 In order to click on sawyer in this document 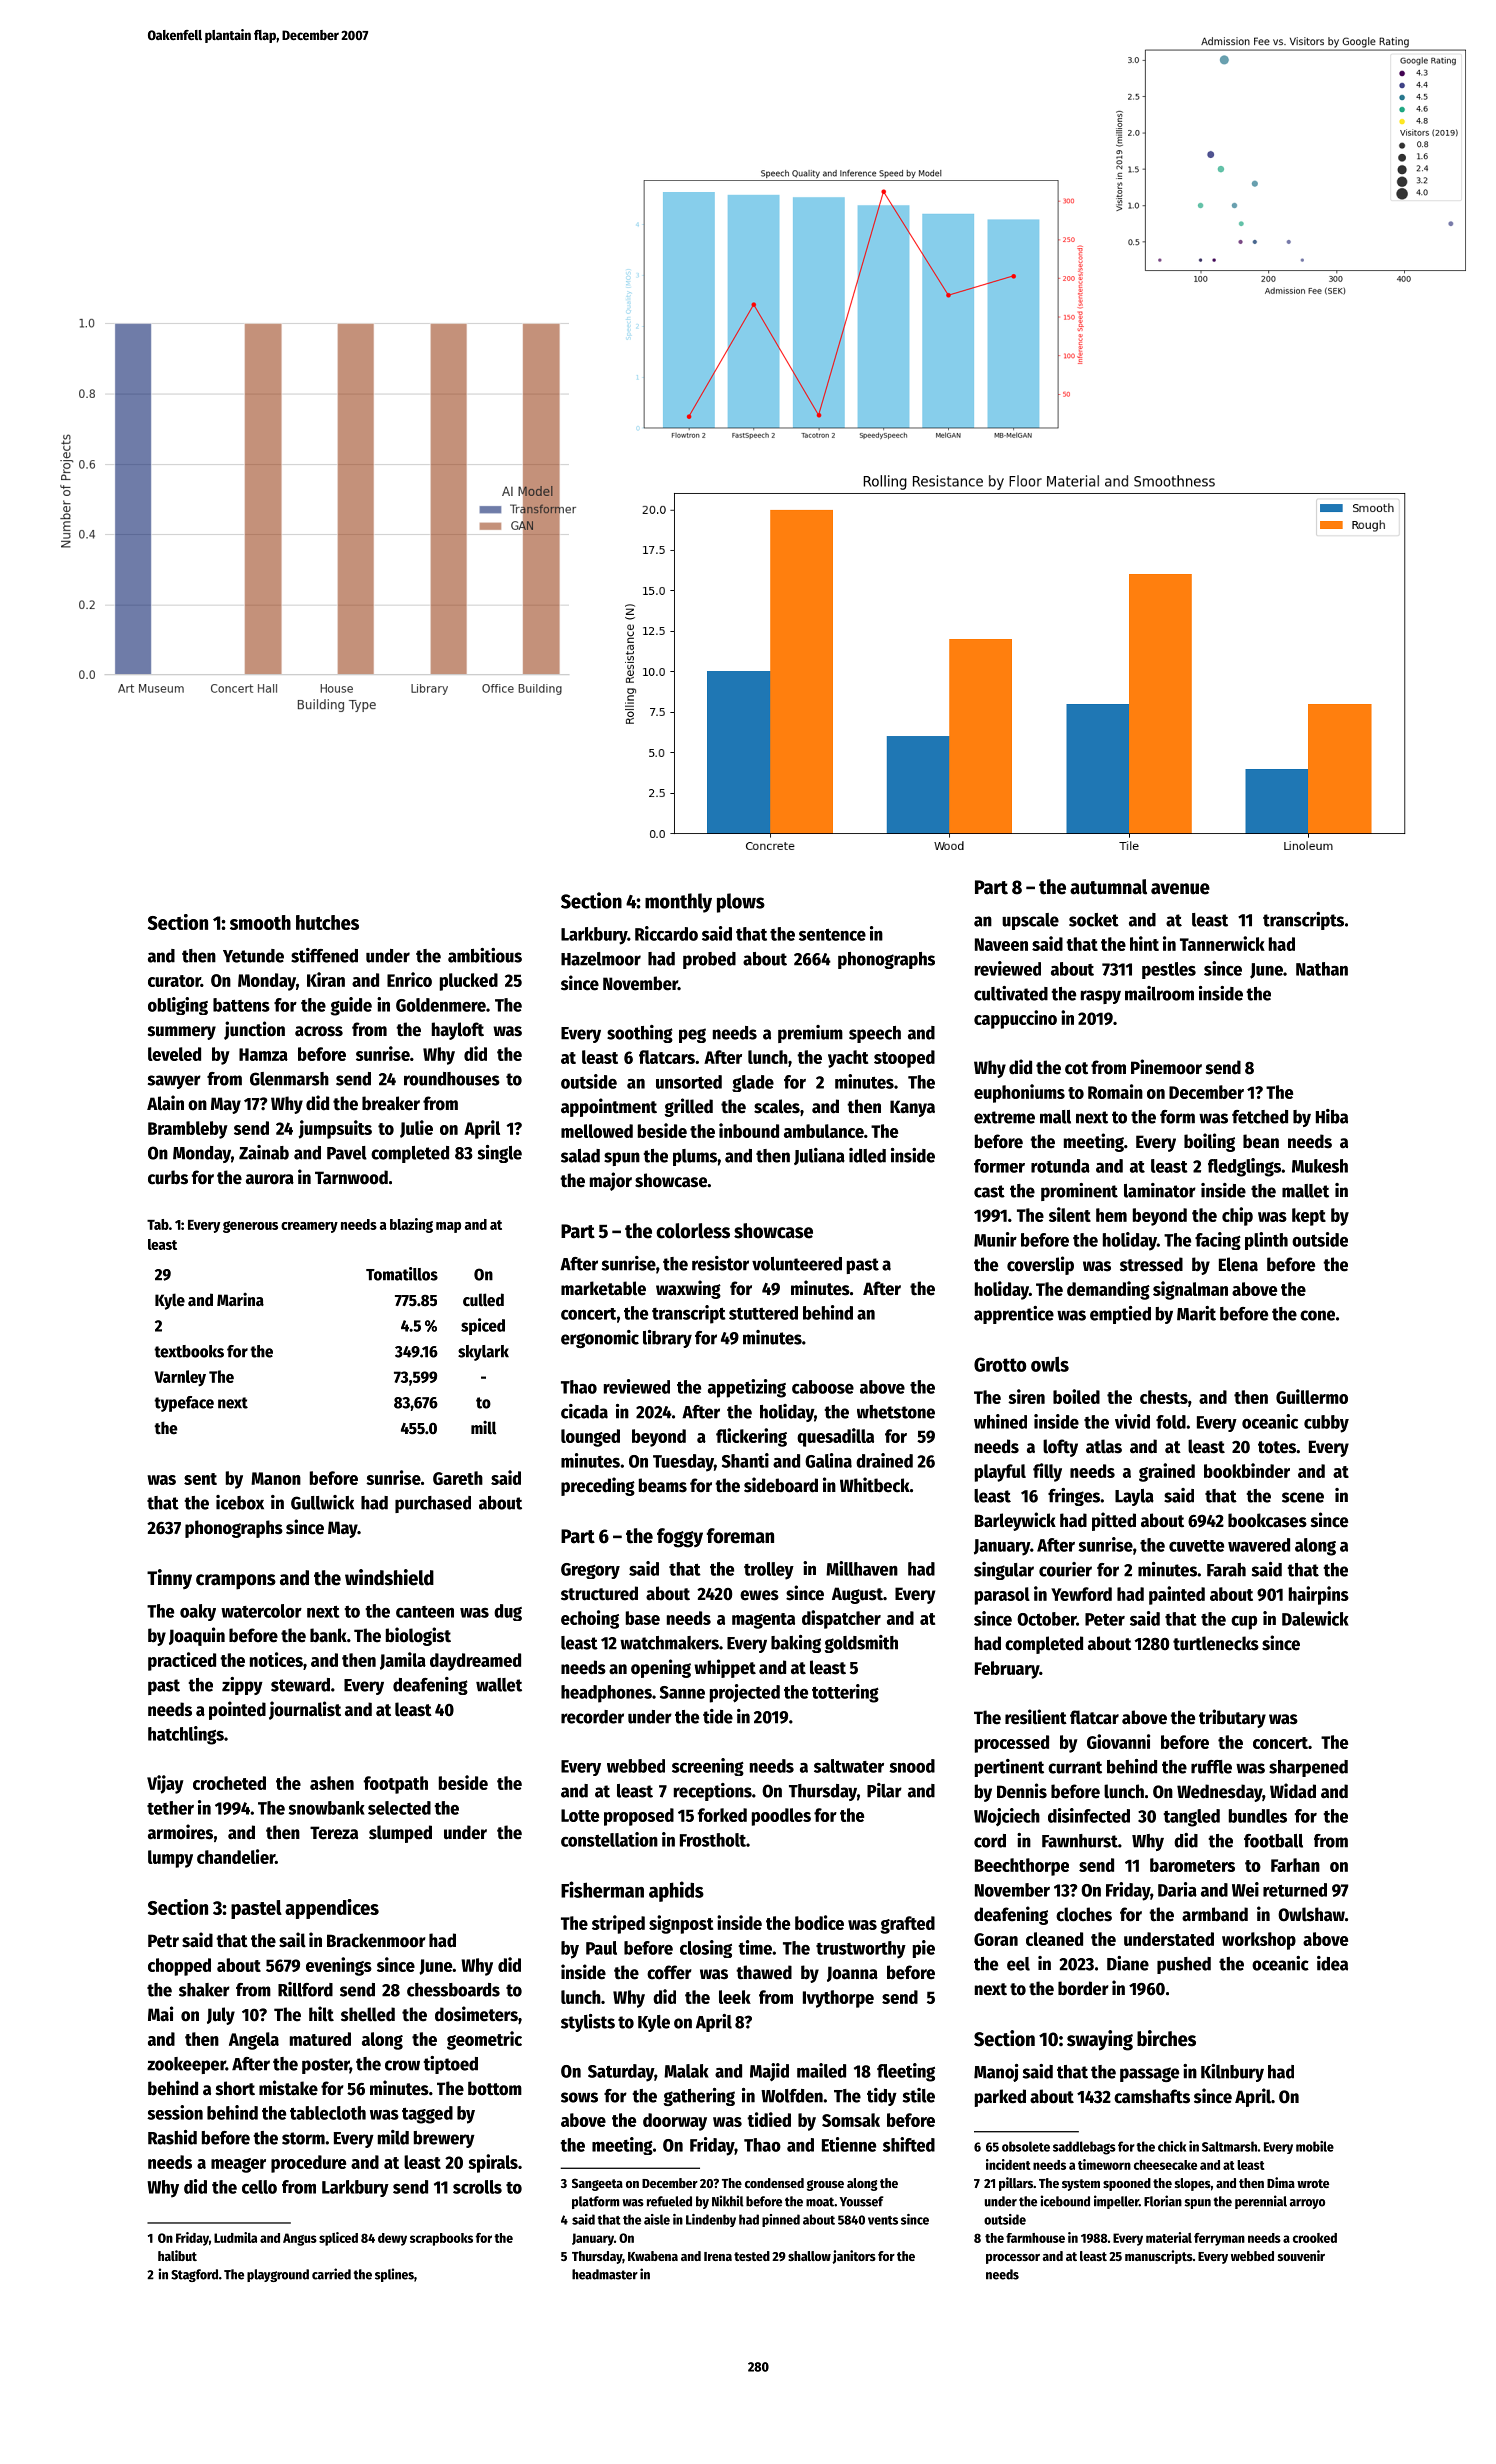, I will do `click(174, 1082)`.
